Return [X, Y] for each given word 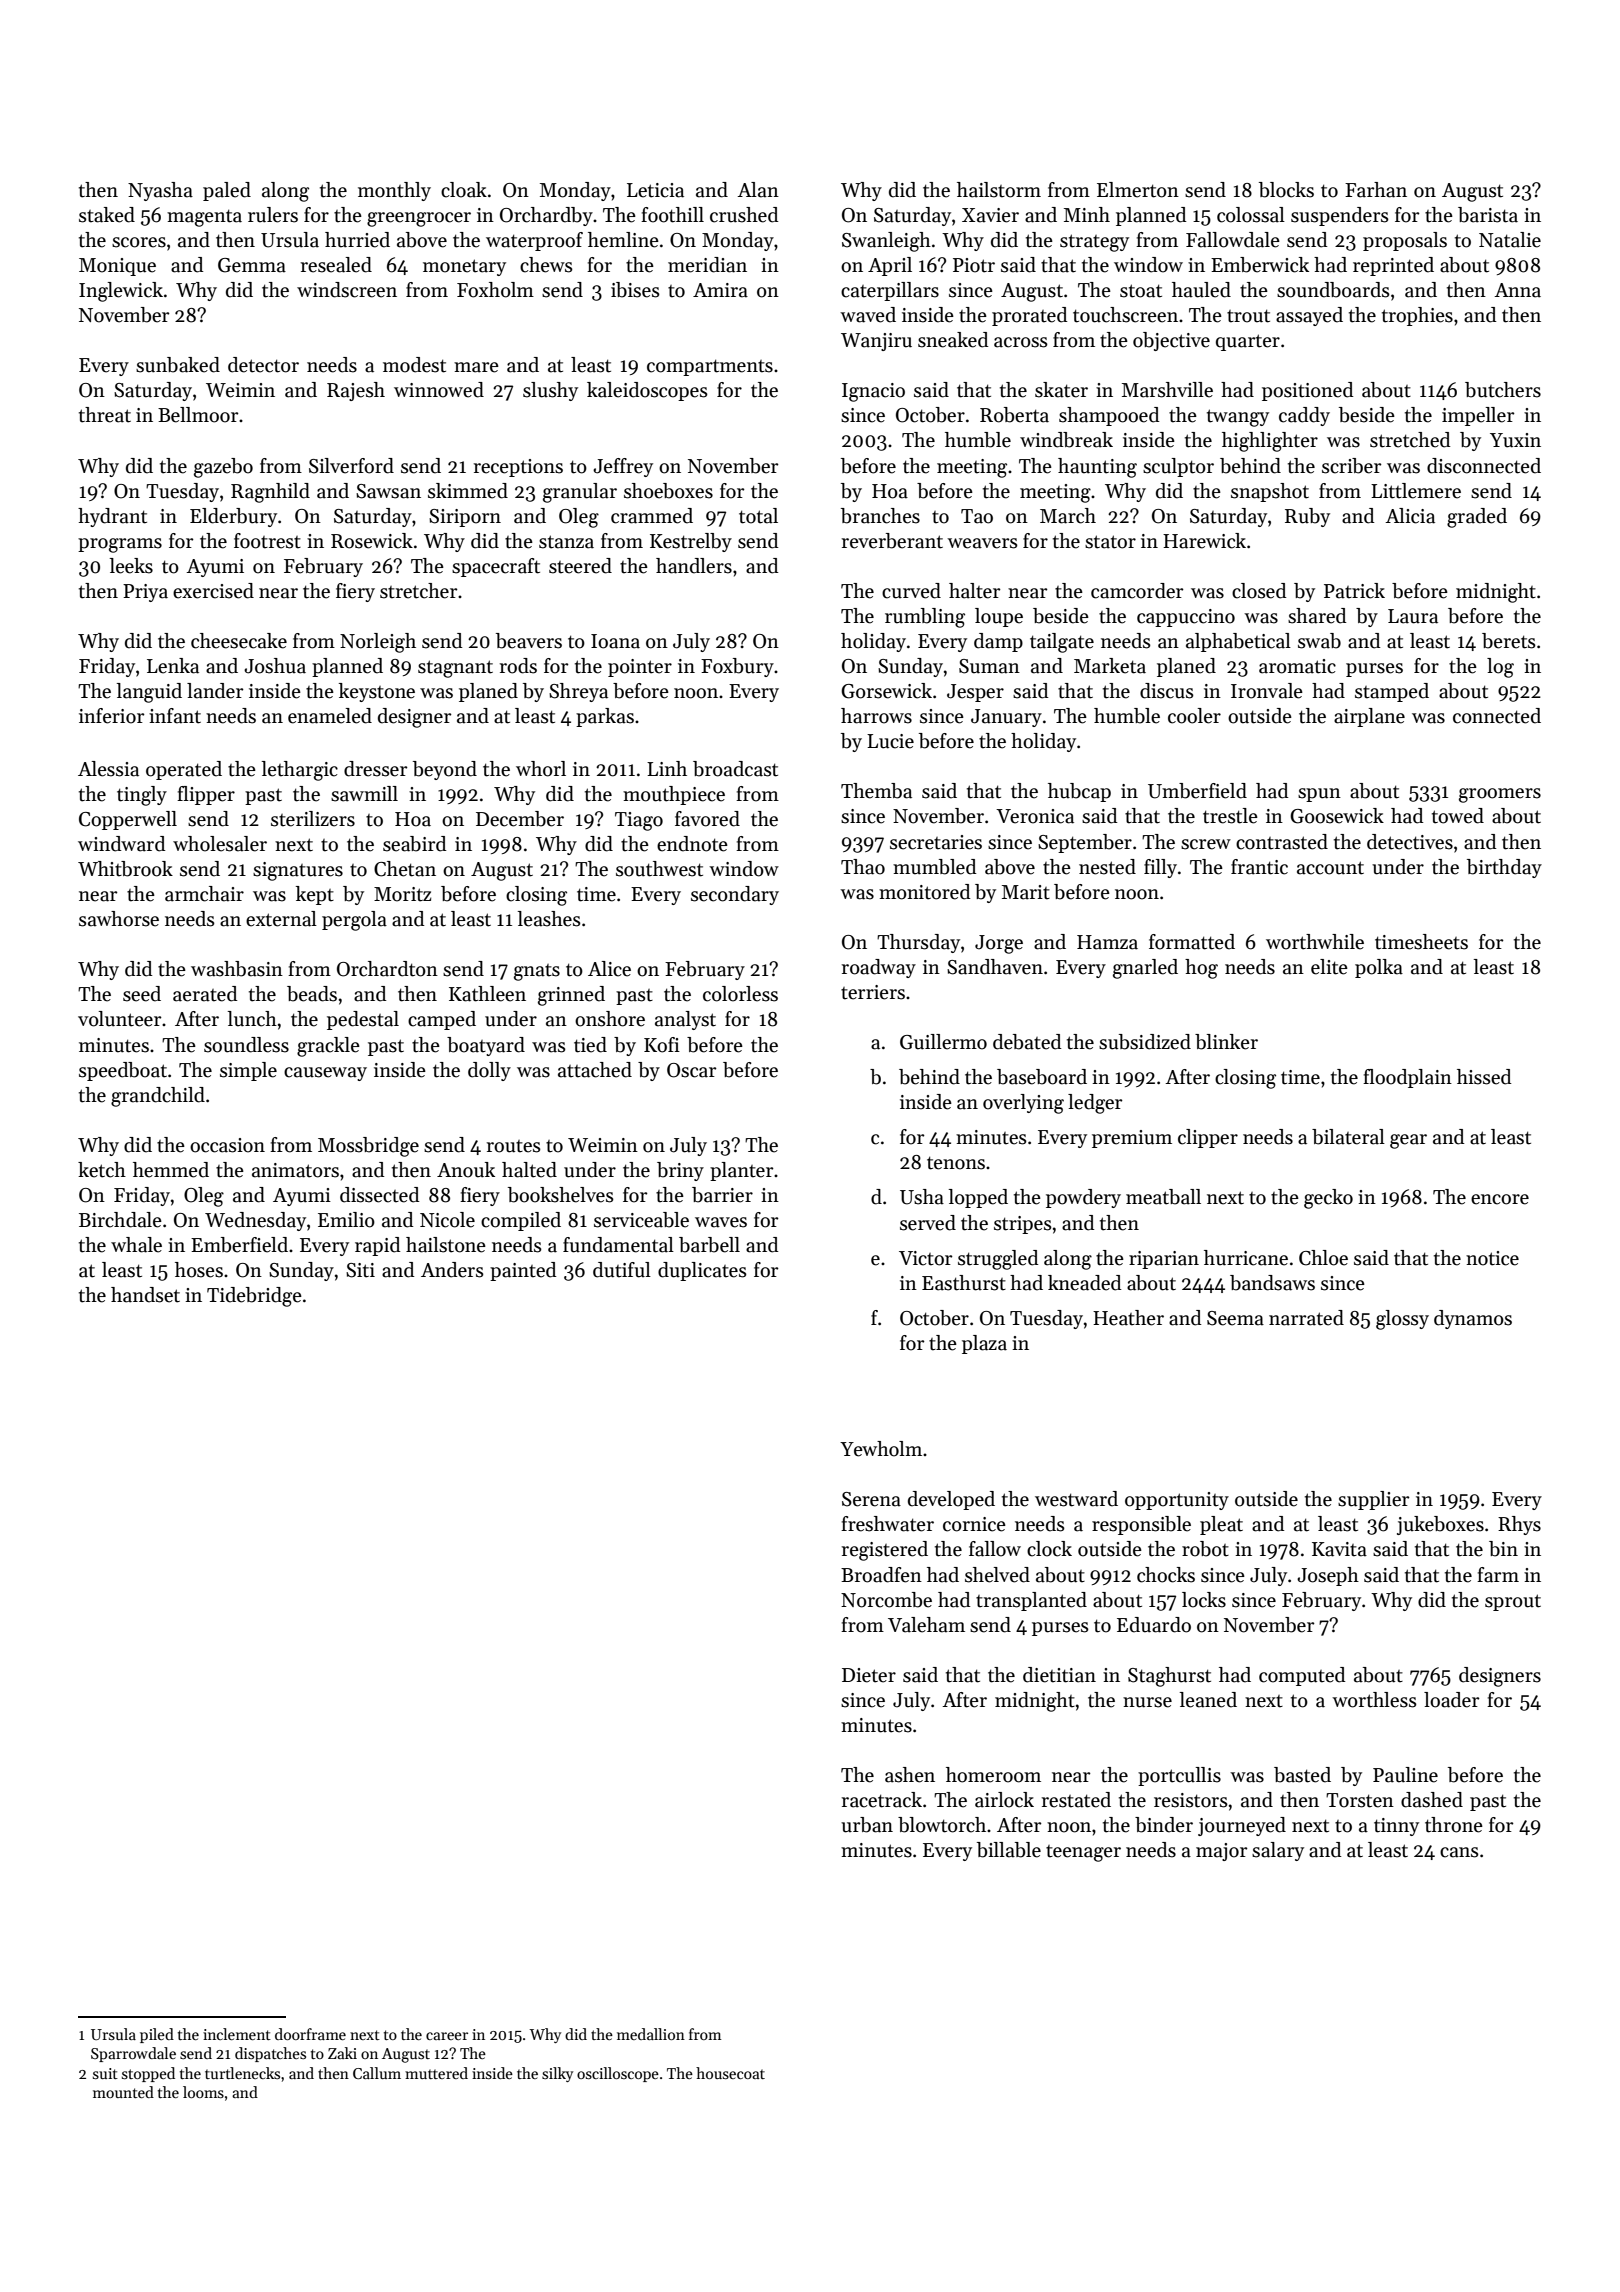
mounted [123, 2092]
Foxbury [737, 667]
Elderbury [233, 517]
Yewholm [881, 1449]
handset [145, 1295]
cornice [974, 1524]
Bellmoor [198, 415]
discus [1167, 691]
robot [1205, 1549]
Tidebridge [254, 1297]
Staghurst [1169, 1677]
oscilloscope [618, 2074]
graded [1477, 518]
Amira [720, 290]
